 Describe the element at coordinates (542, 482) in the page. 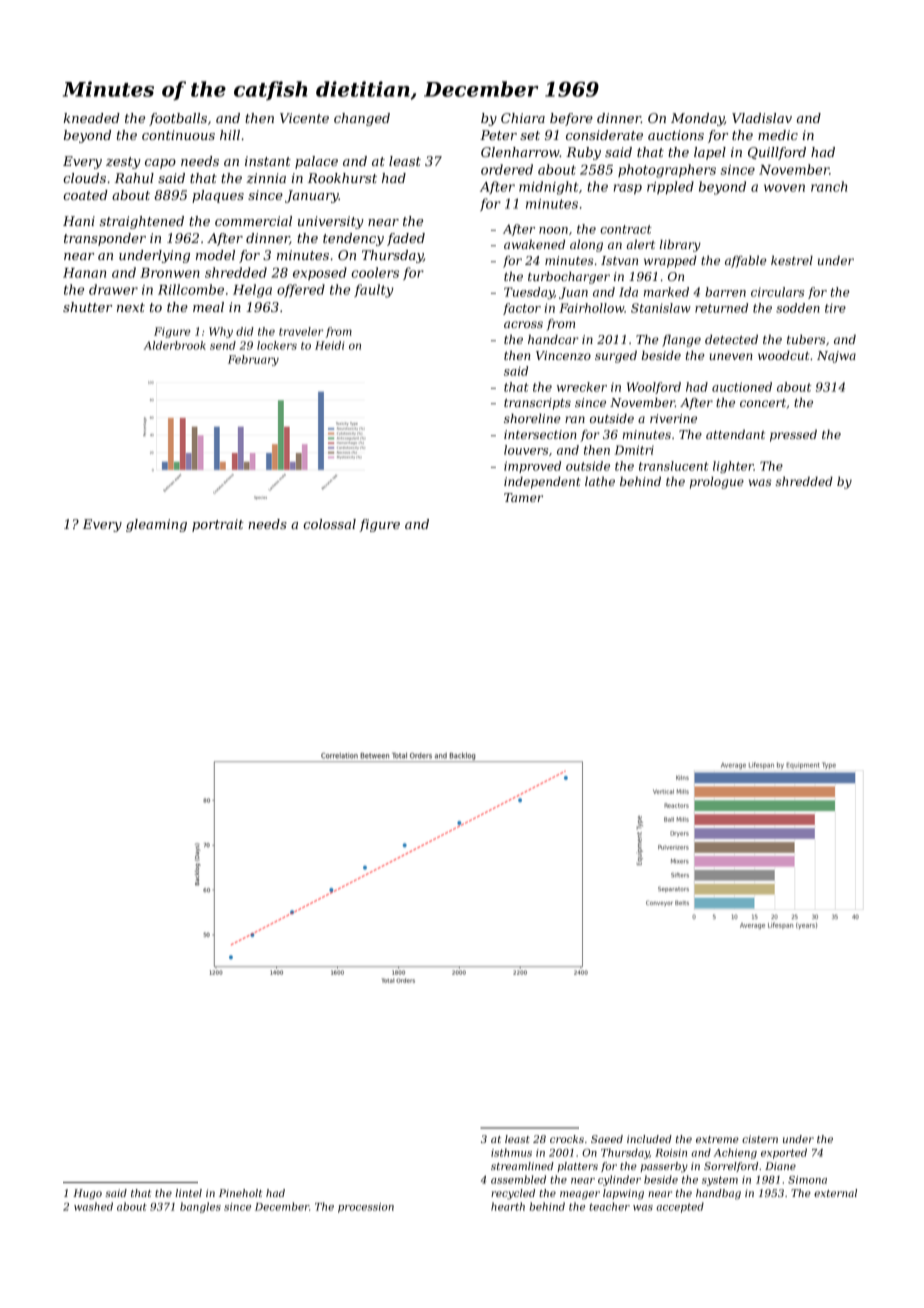

I see `independent` at that location.
